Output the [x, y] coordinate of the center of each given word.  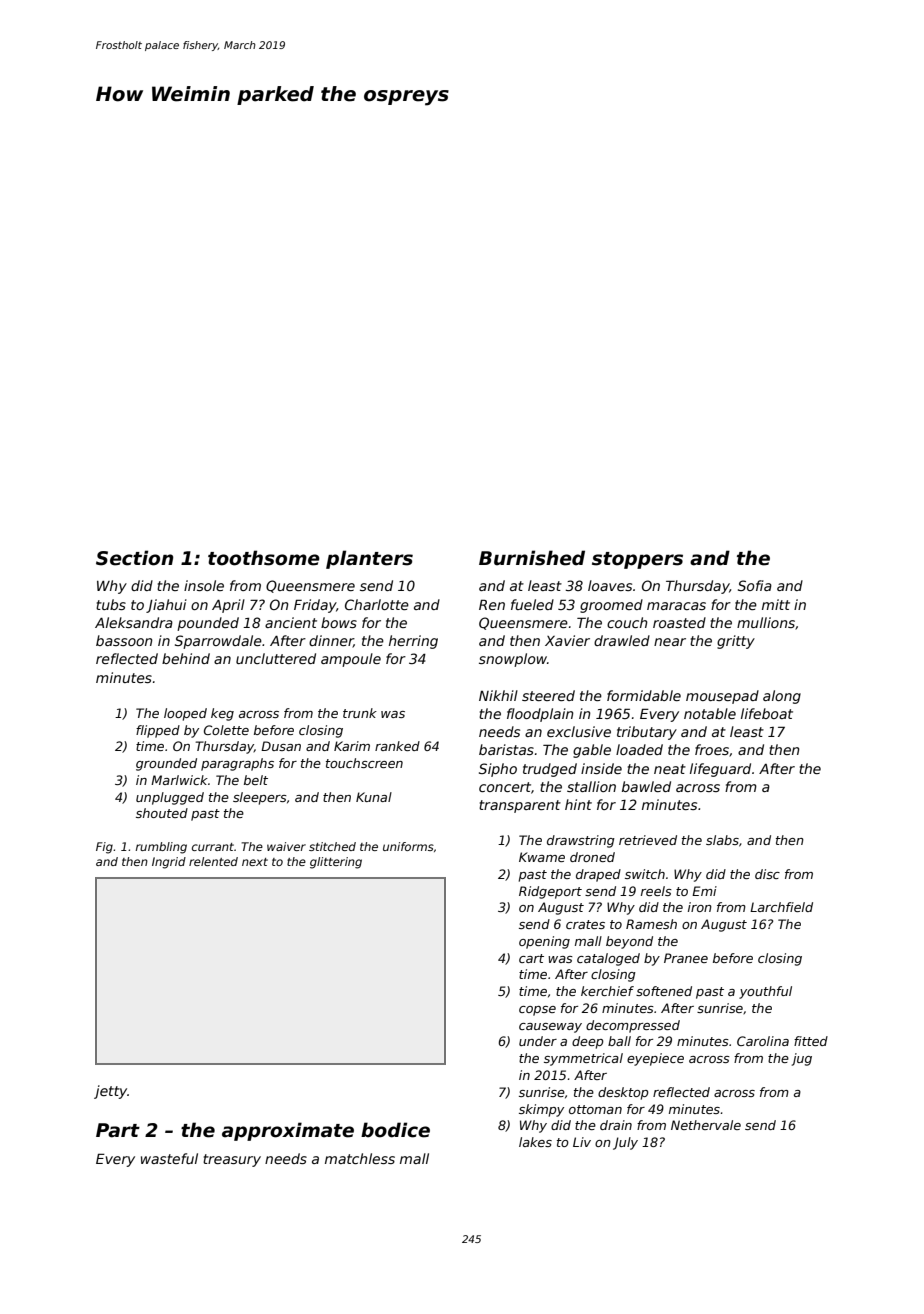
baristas [506, 749]
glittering [336, 863]
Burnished [532, 558]
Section [134, 558]
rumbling [161, 848]
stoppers [637, 560]
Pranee [686, 958]
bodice [395, 1130]
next [255, 862]
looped [185, 714]
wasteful [169, 1158]
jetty [110, 1092]
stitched [332, 846]
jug [801, 1059]
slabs [722, 840]
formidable [644, 695]
